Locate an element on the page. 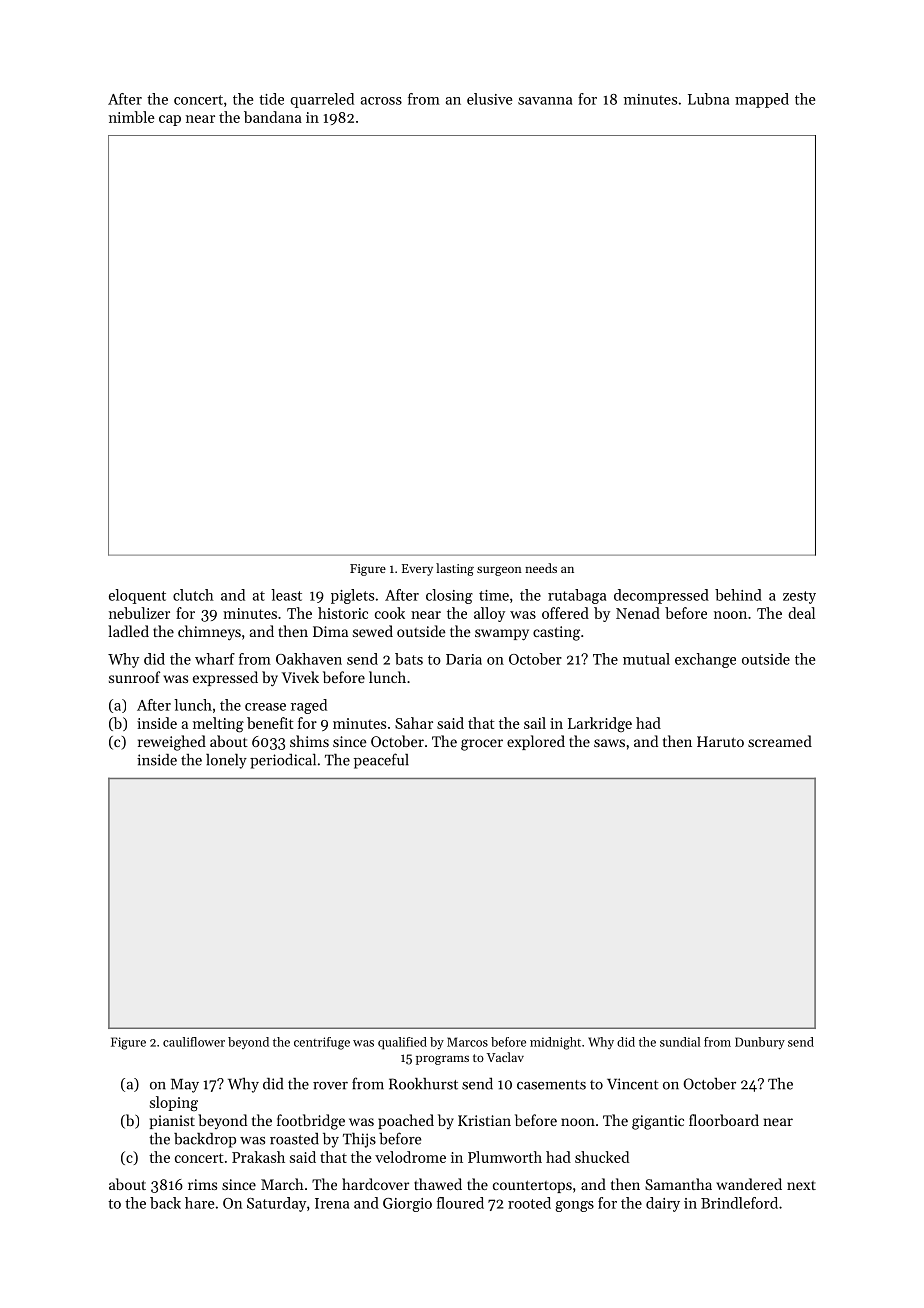 The image size is (924, 1308). pianist is located at coordinates (172, 1122).
